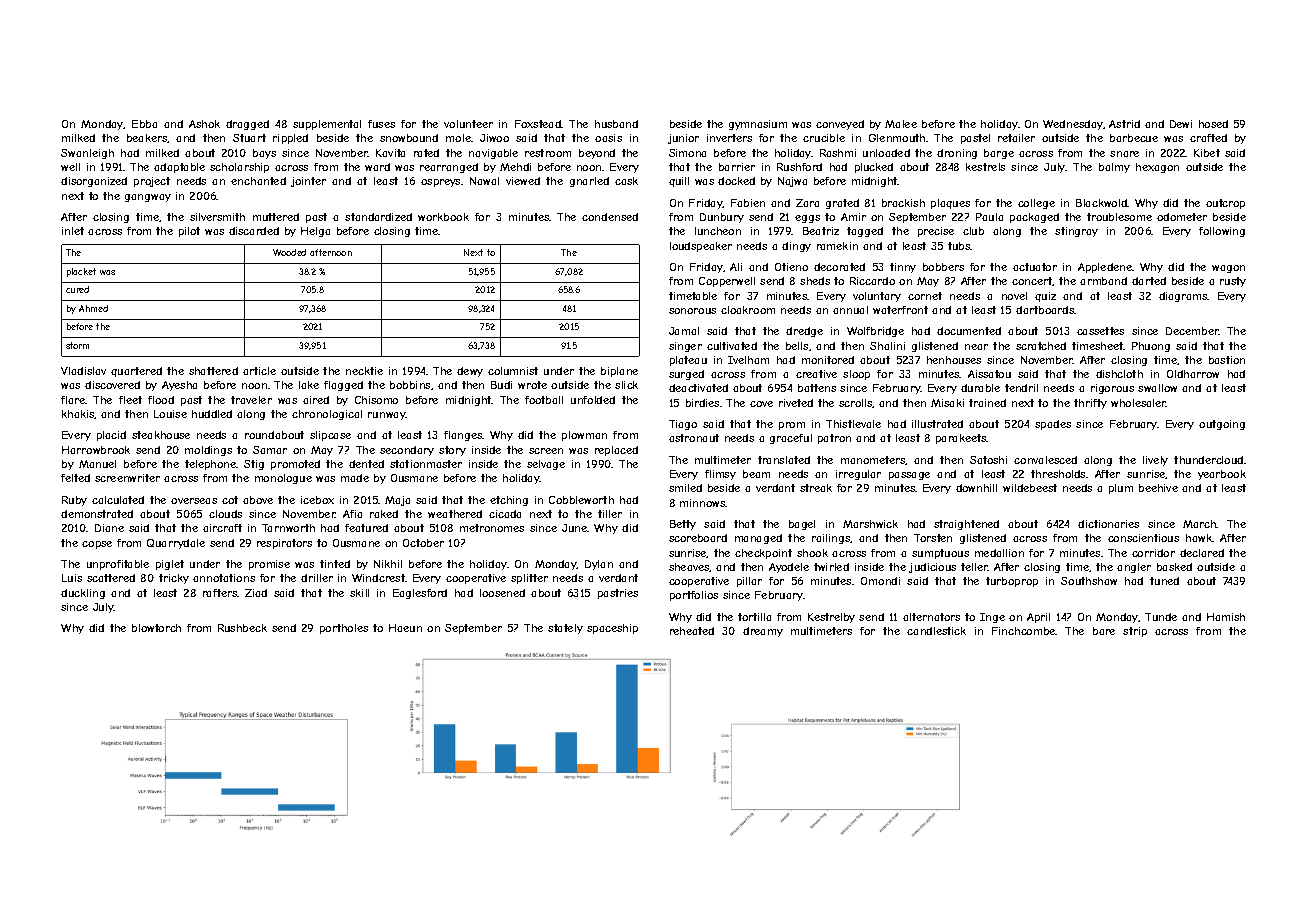  I want to click on retailer, so click(1016, 138).
